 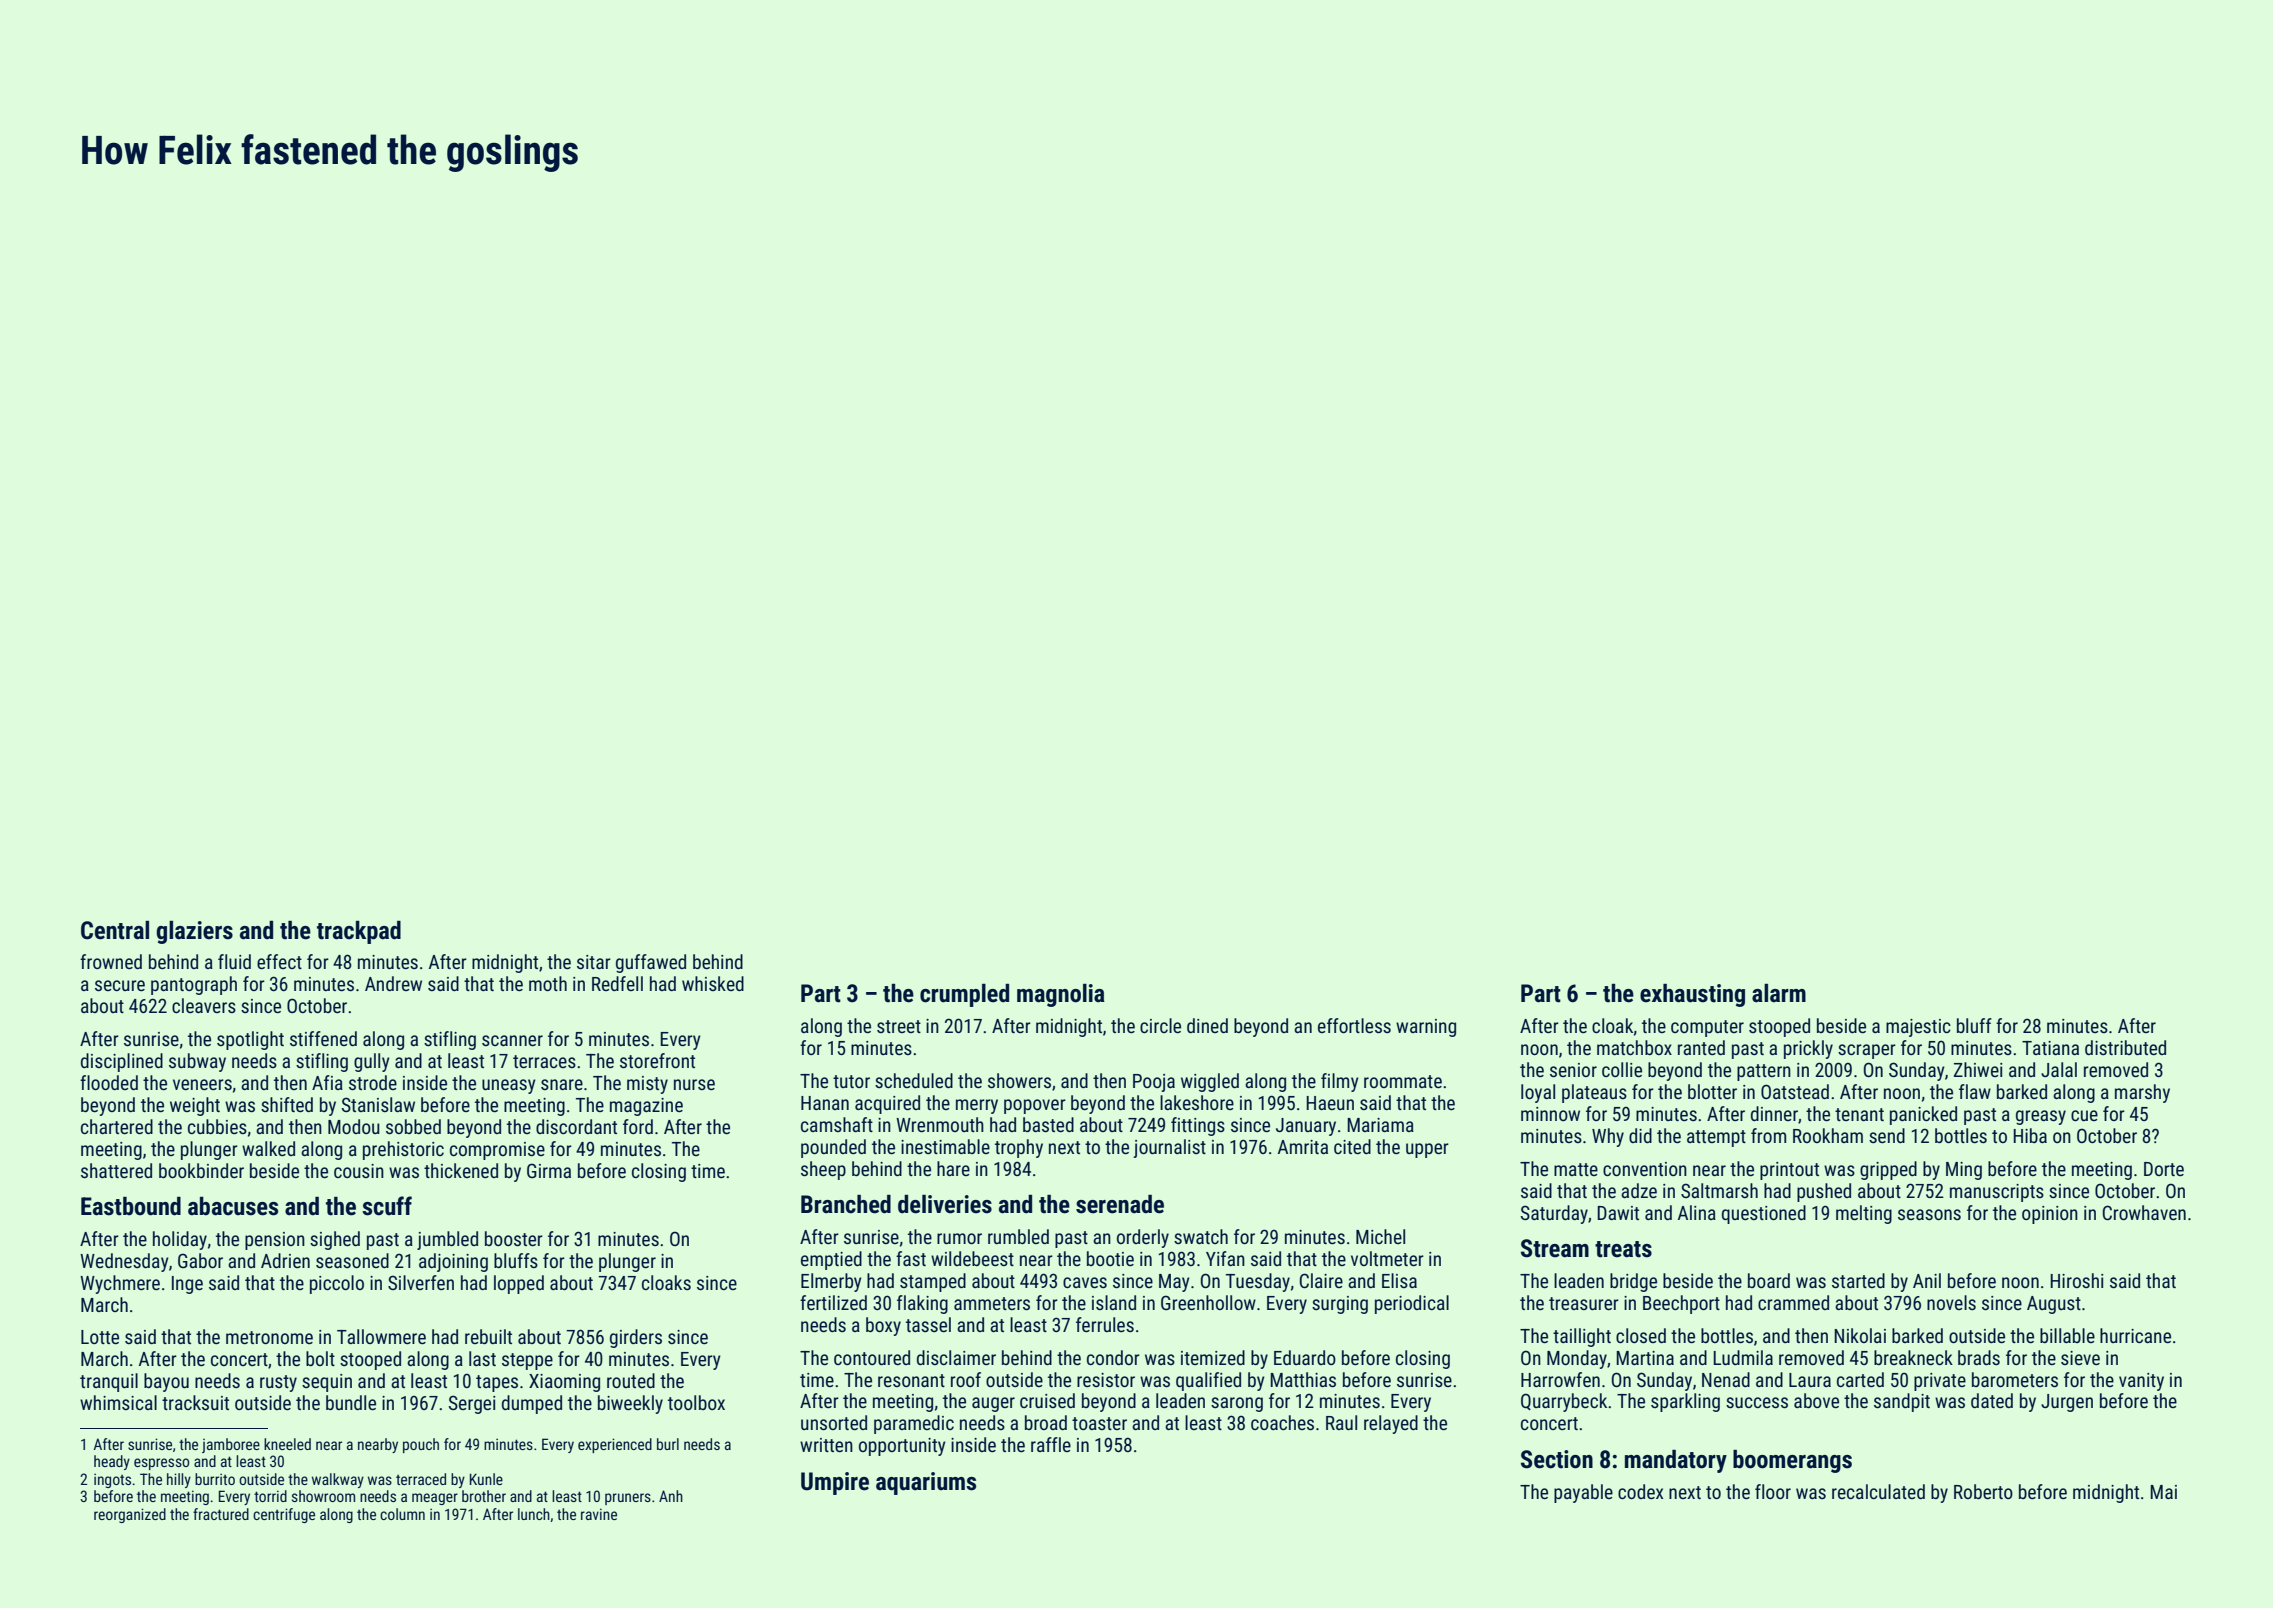 What do you see at coordinates (284, 1515) in the screenshot?
I see `centrifuge` at bounding box center [284, 1515].
